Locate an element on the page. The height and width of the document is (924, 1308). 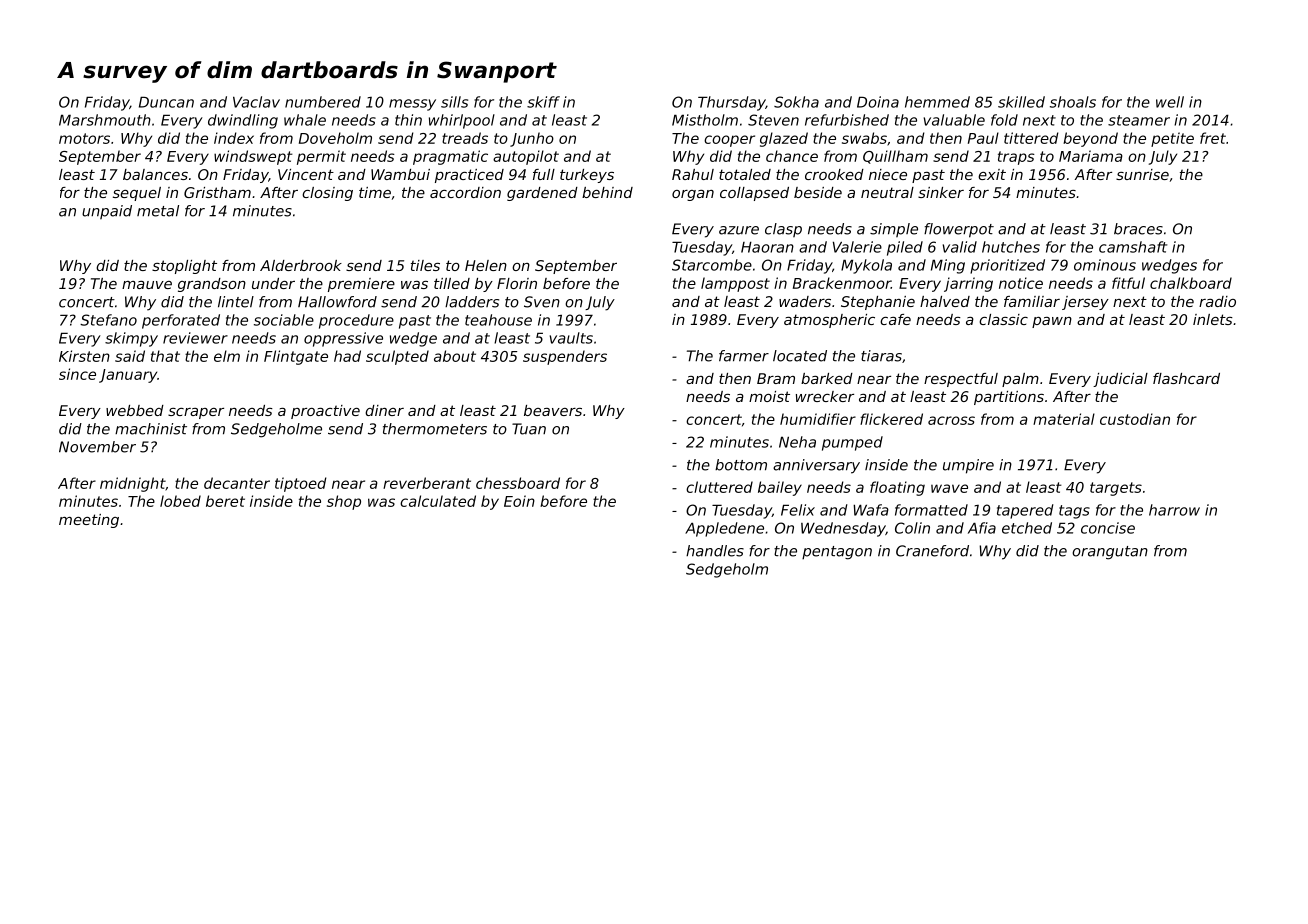
since is located at coordinates (77, 374).
